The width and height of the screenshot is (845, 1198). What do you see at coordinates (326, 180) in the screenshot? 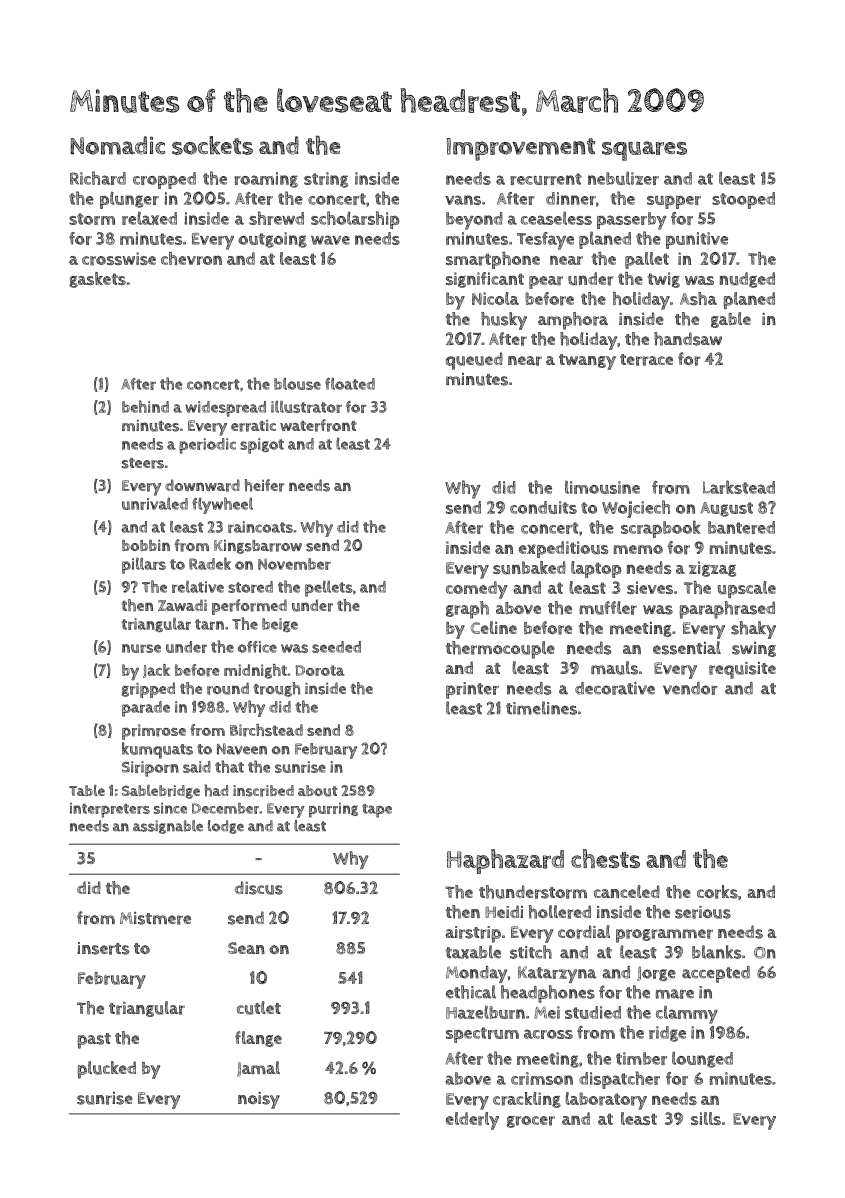
I see `string` at bounding box center [326, 180].
